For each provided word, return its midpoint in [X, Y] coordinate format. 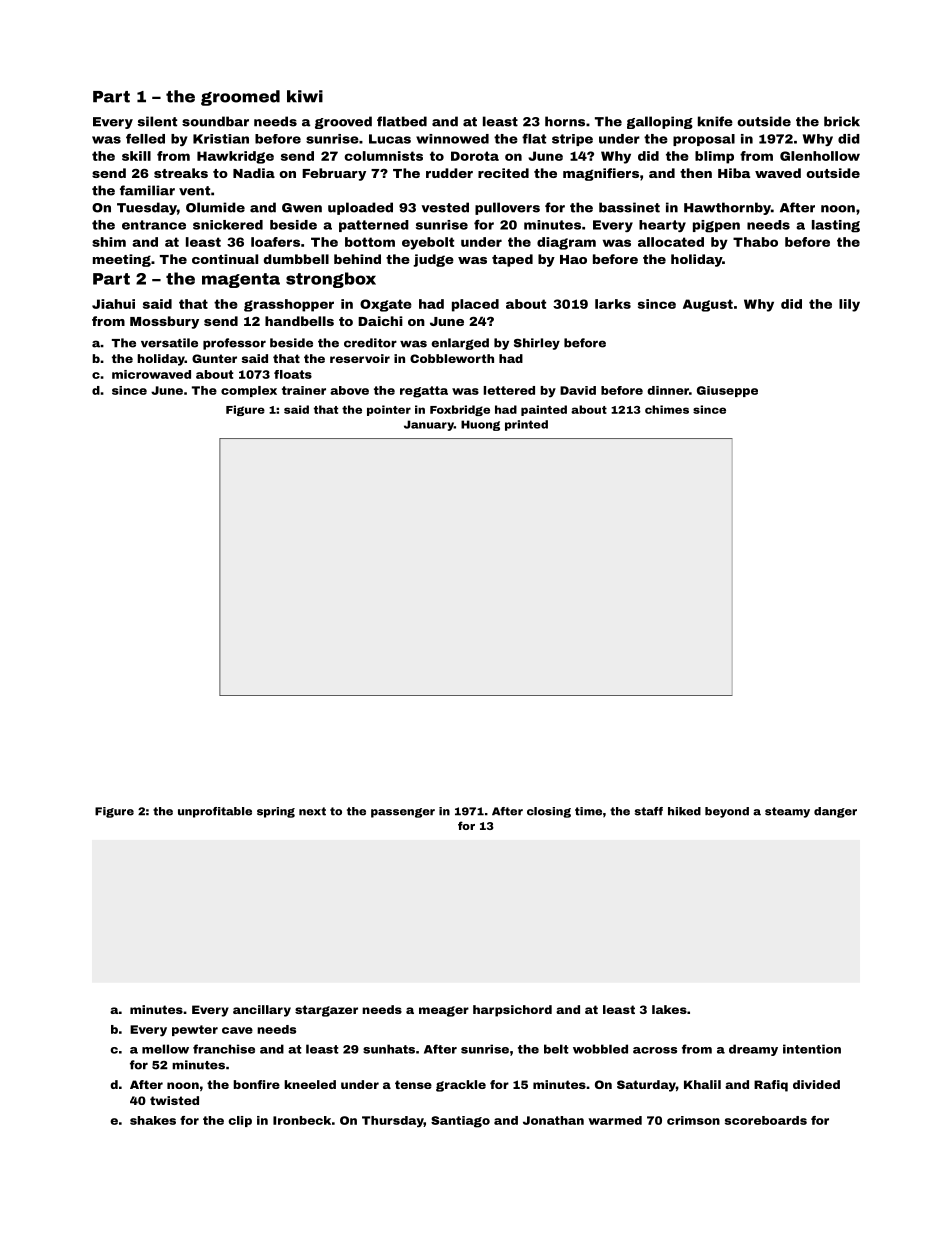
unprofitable [215, 812]
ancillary [262, 1011]
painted [544, 410]
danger [835, 812]
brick [842, 121]
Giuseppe [727, 391]
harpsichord [512, 1011]
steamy [787, 812]
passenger [403, 813]
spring [276, 812]
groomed [240, 98]
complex [249, 391]
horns [565, 121]
